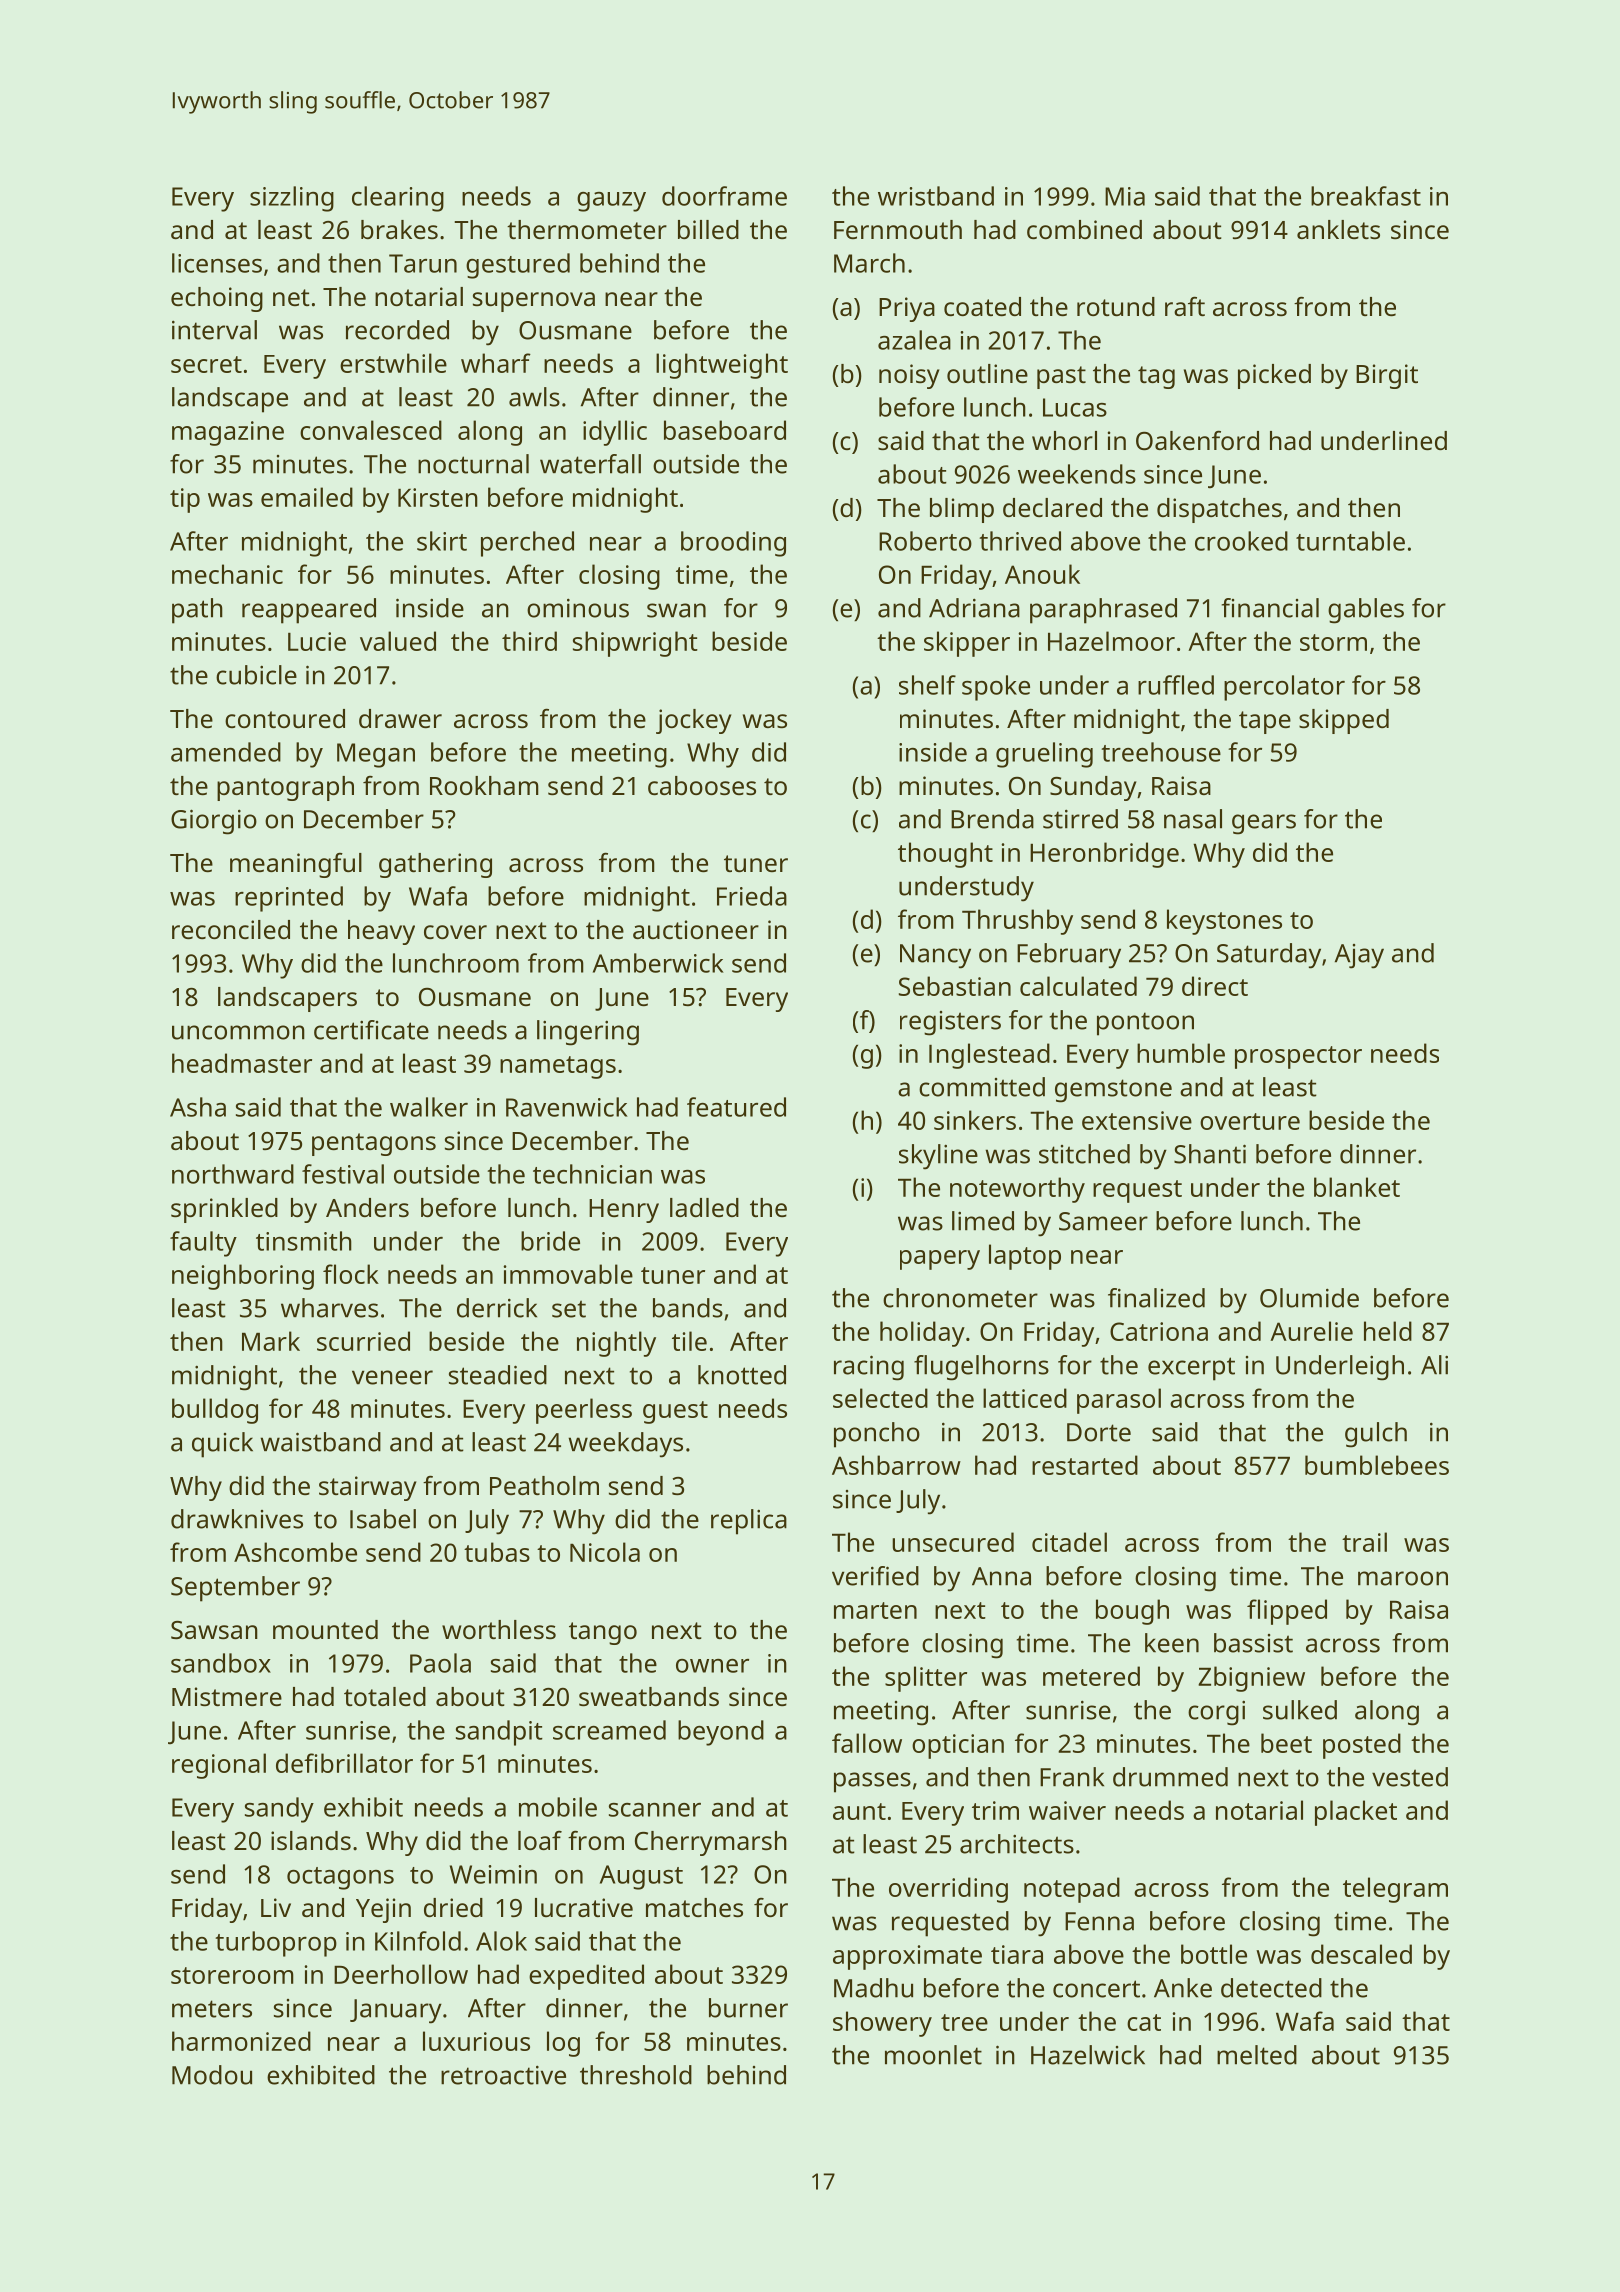 Image resolution: width=1620 pixels, height=2292 pixels. I want to click on Modou, so click(212, 2075).
